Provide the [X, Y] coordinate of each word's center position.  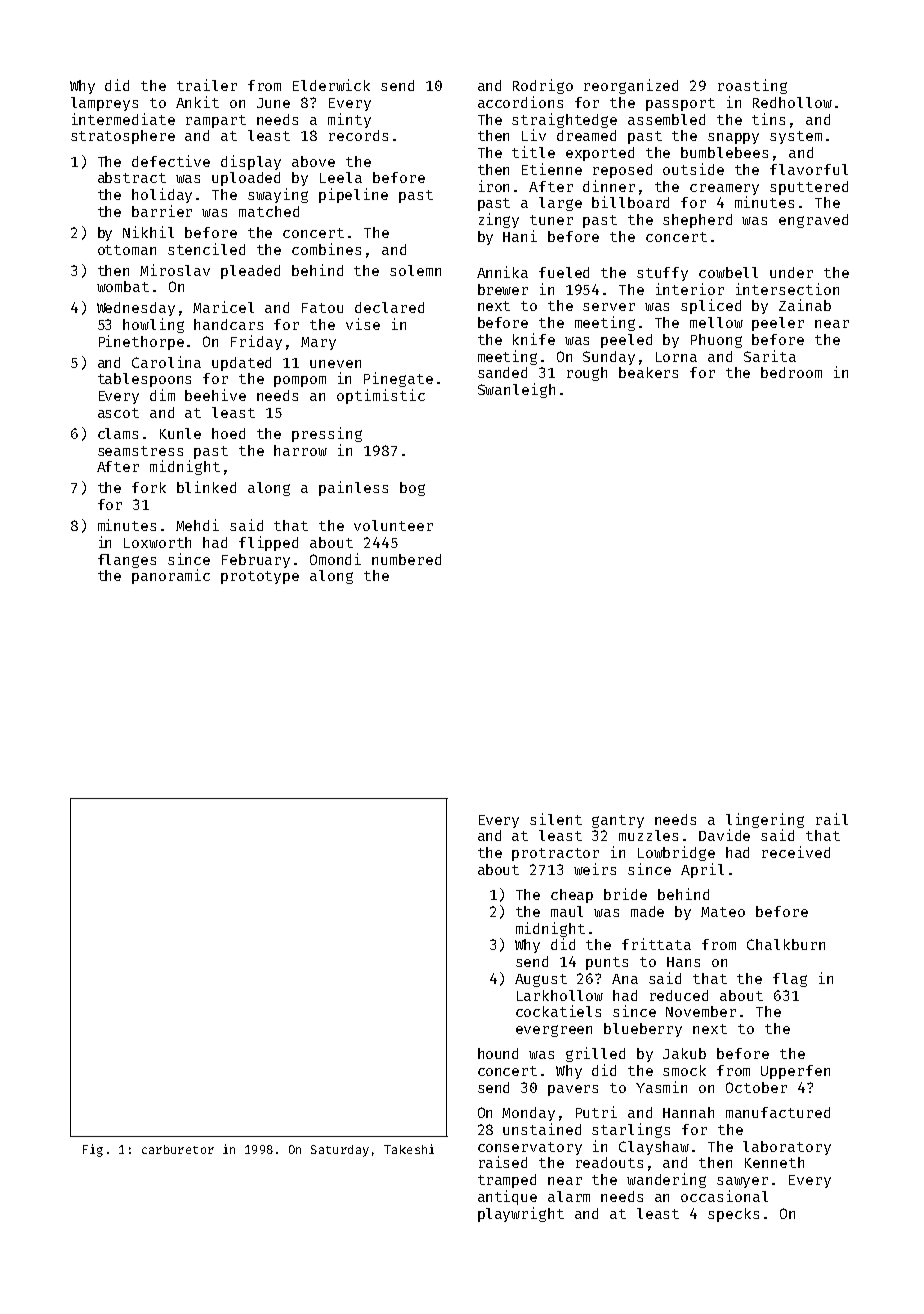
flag [790, 980]
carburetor [178, 1149]
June [273, 103]
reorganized [631, 86]
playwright [521, 1214]
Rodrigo [543, 86]
